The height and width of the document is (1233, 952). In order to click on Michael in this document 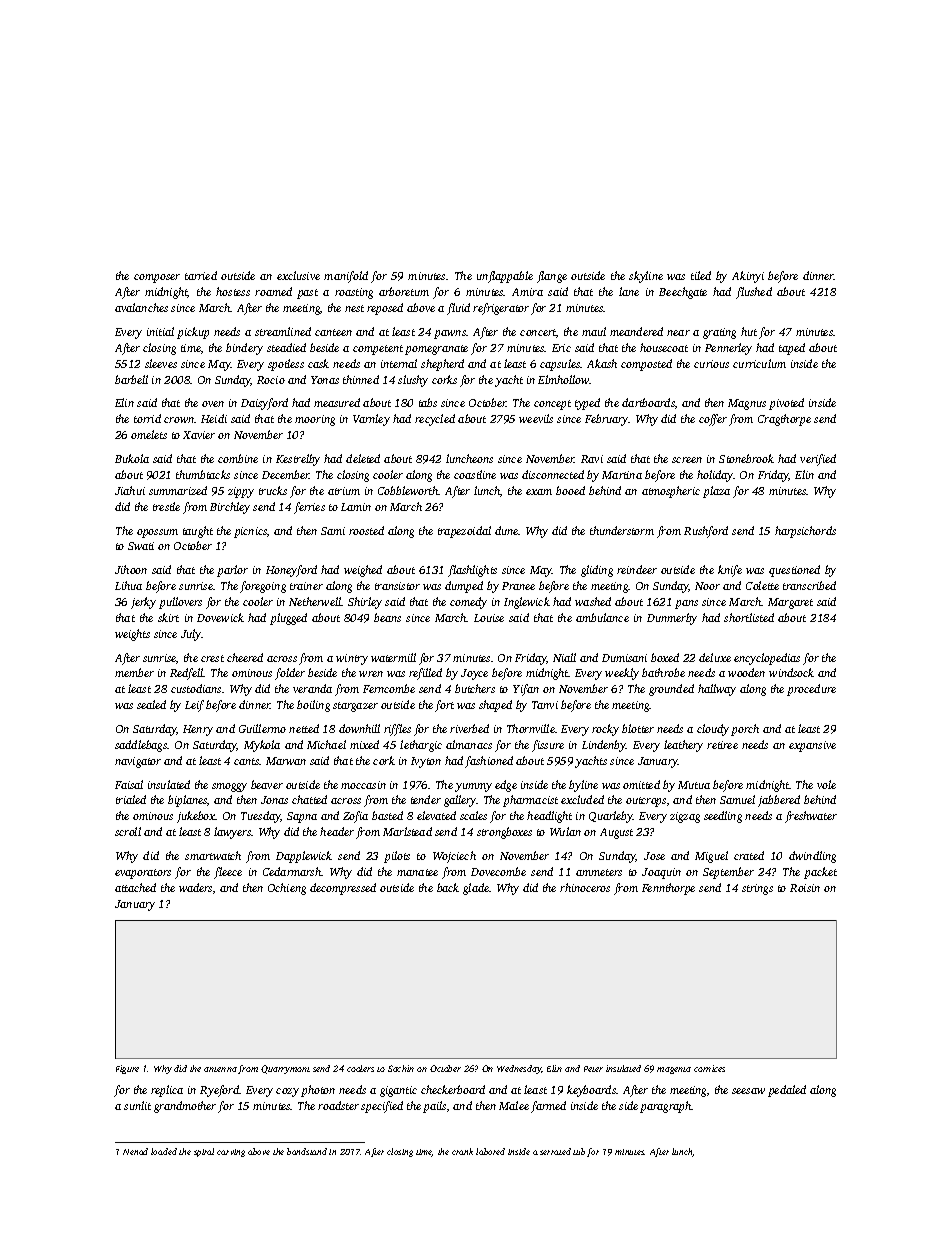, I will do `click(326, 744)`.
